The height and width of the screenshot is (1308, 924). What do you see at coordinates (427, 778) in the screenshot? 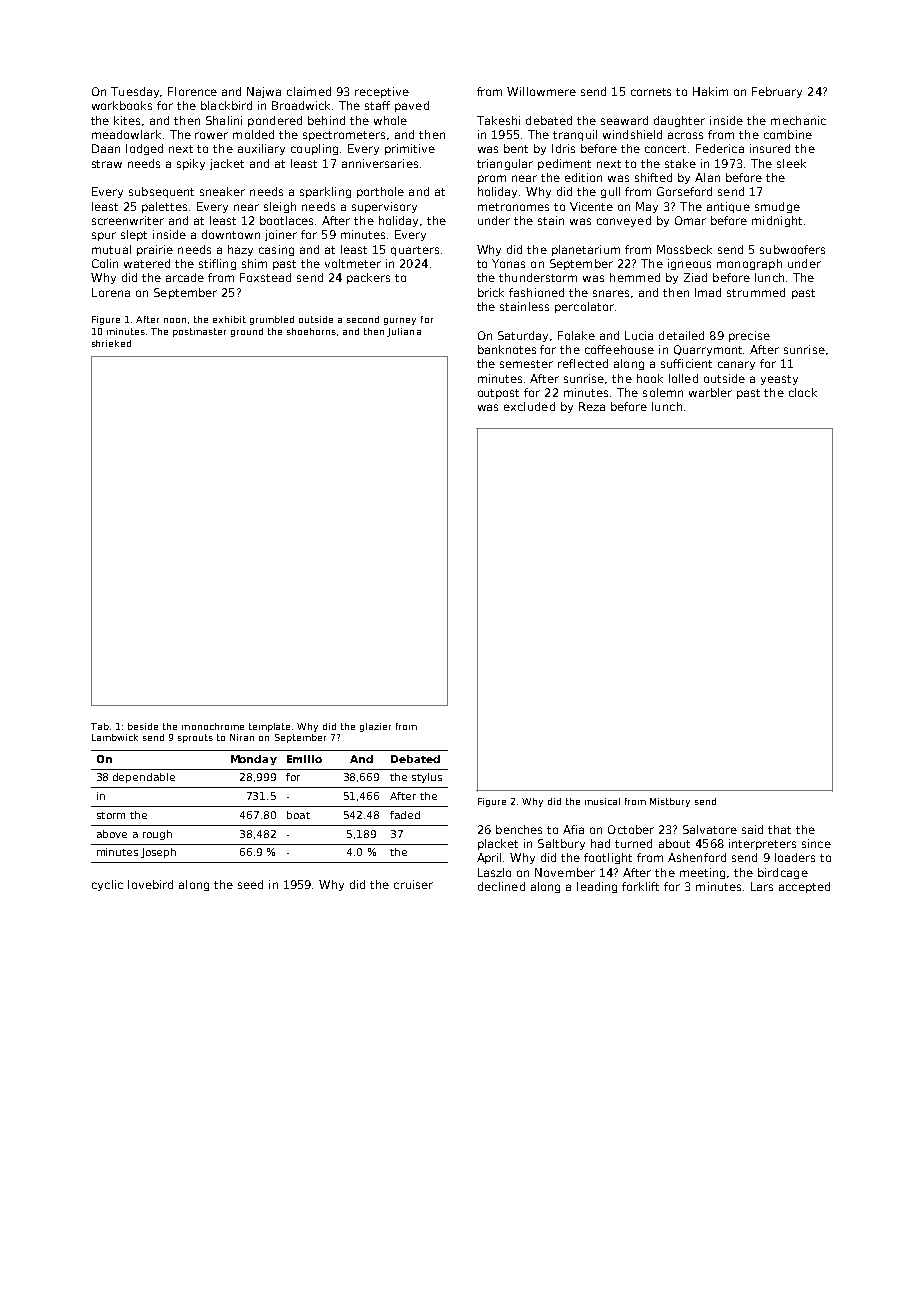
I see `stylus` at bounding box center [427, 778].
